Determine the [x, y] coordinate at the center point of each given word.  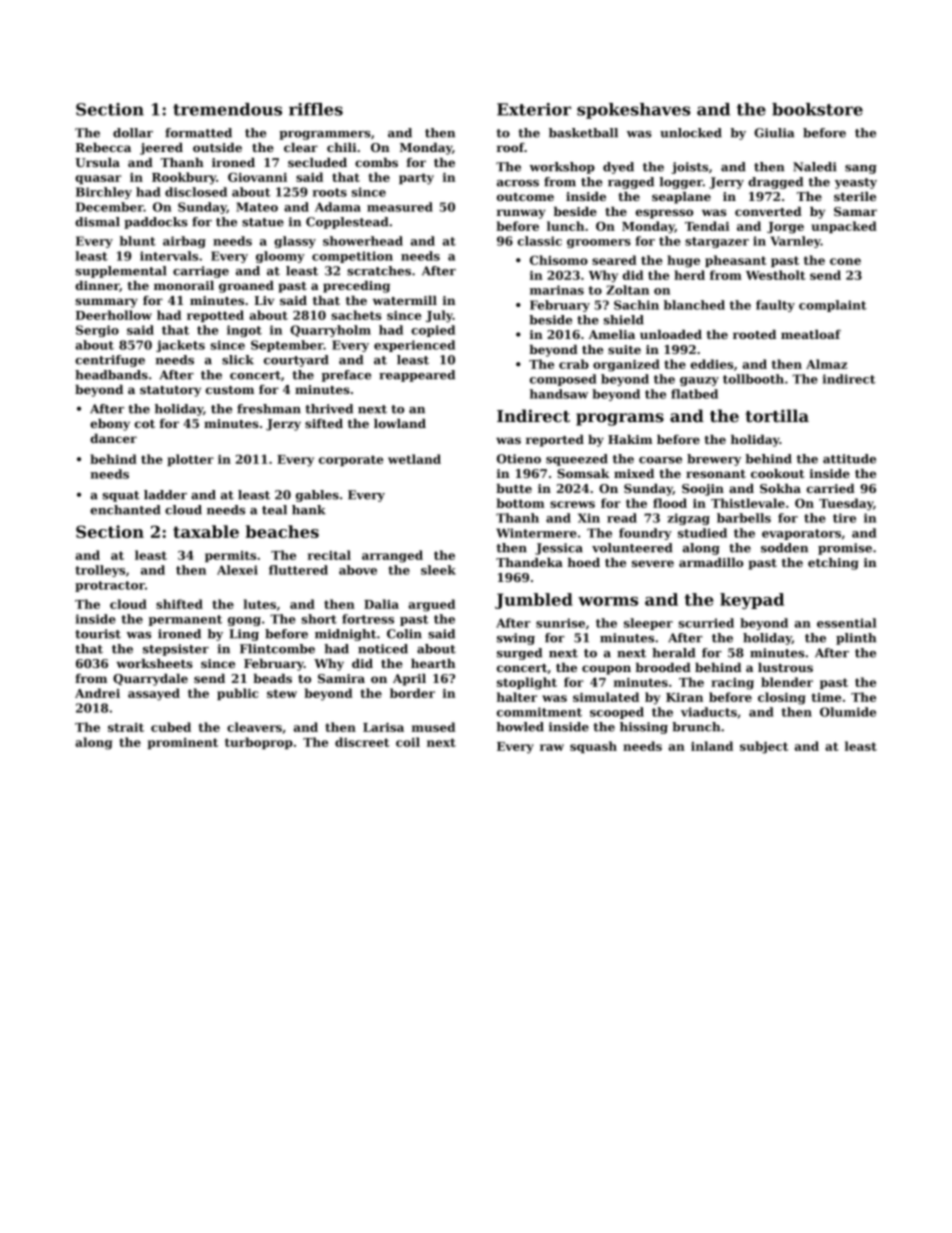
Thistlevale [748, 503]
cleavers [254, 727]
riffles [316, 109]
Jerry [726, 183]
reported [555, 441]
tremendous [227, 109]
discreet [362, 742]
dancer [113, 438]
